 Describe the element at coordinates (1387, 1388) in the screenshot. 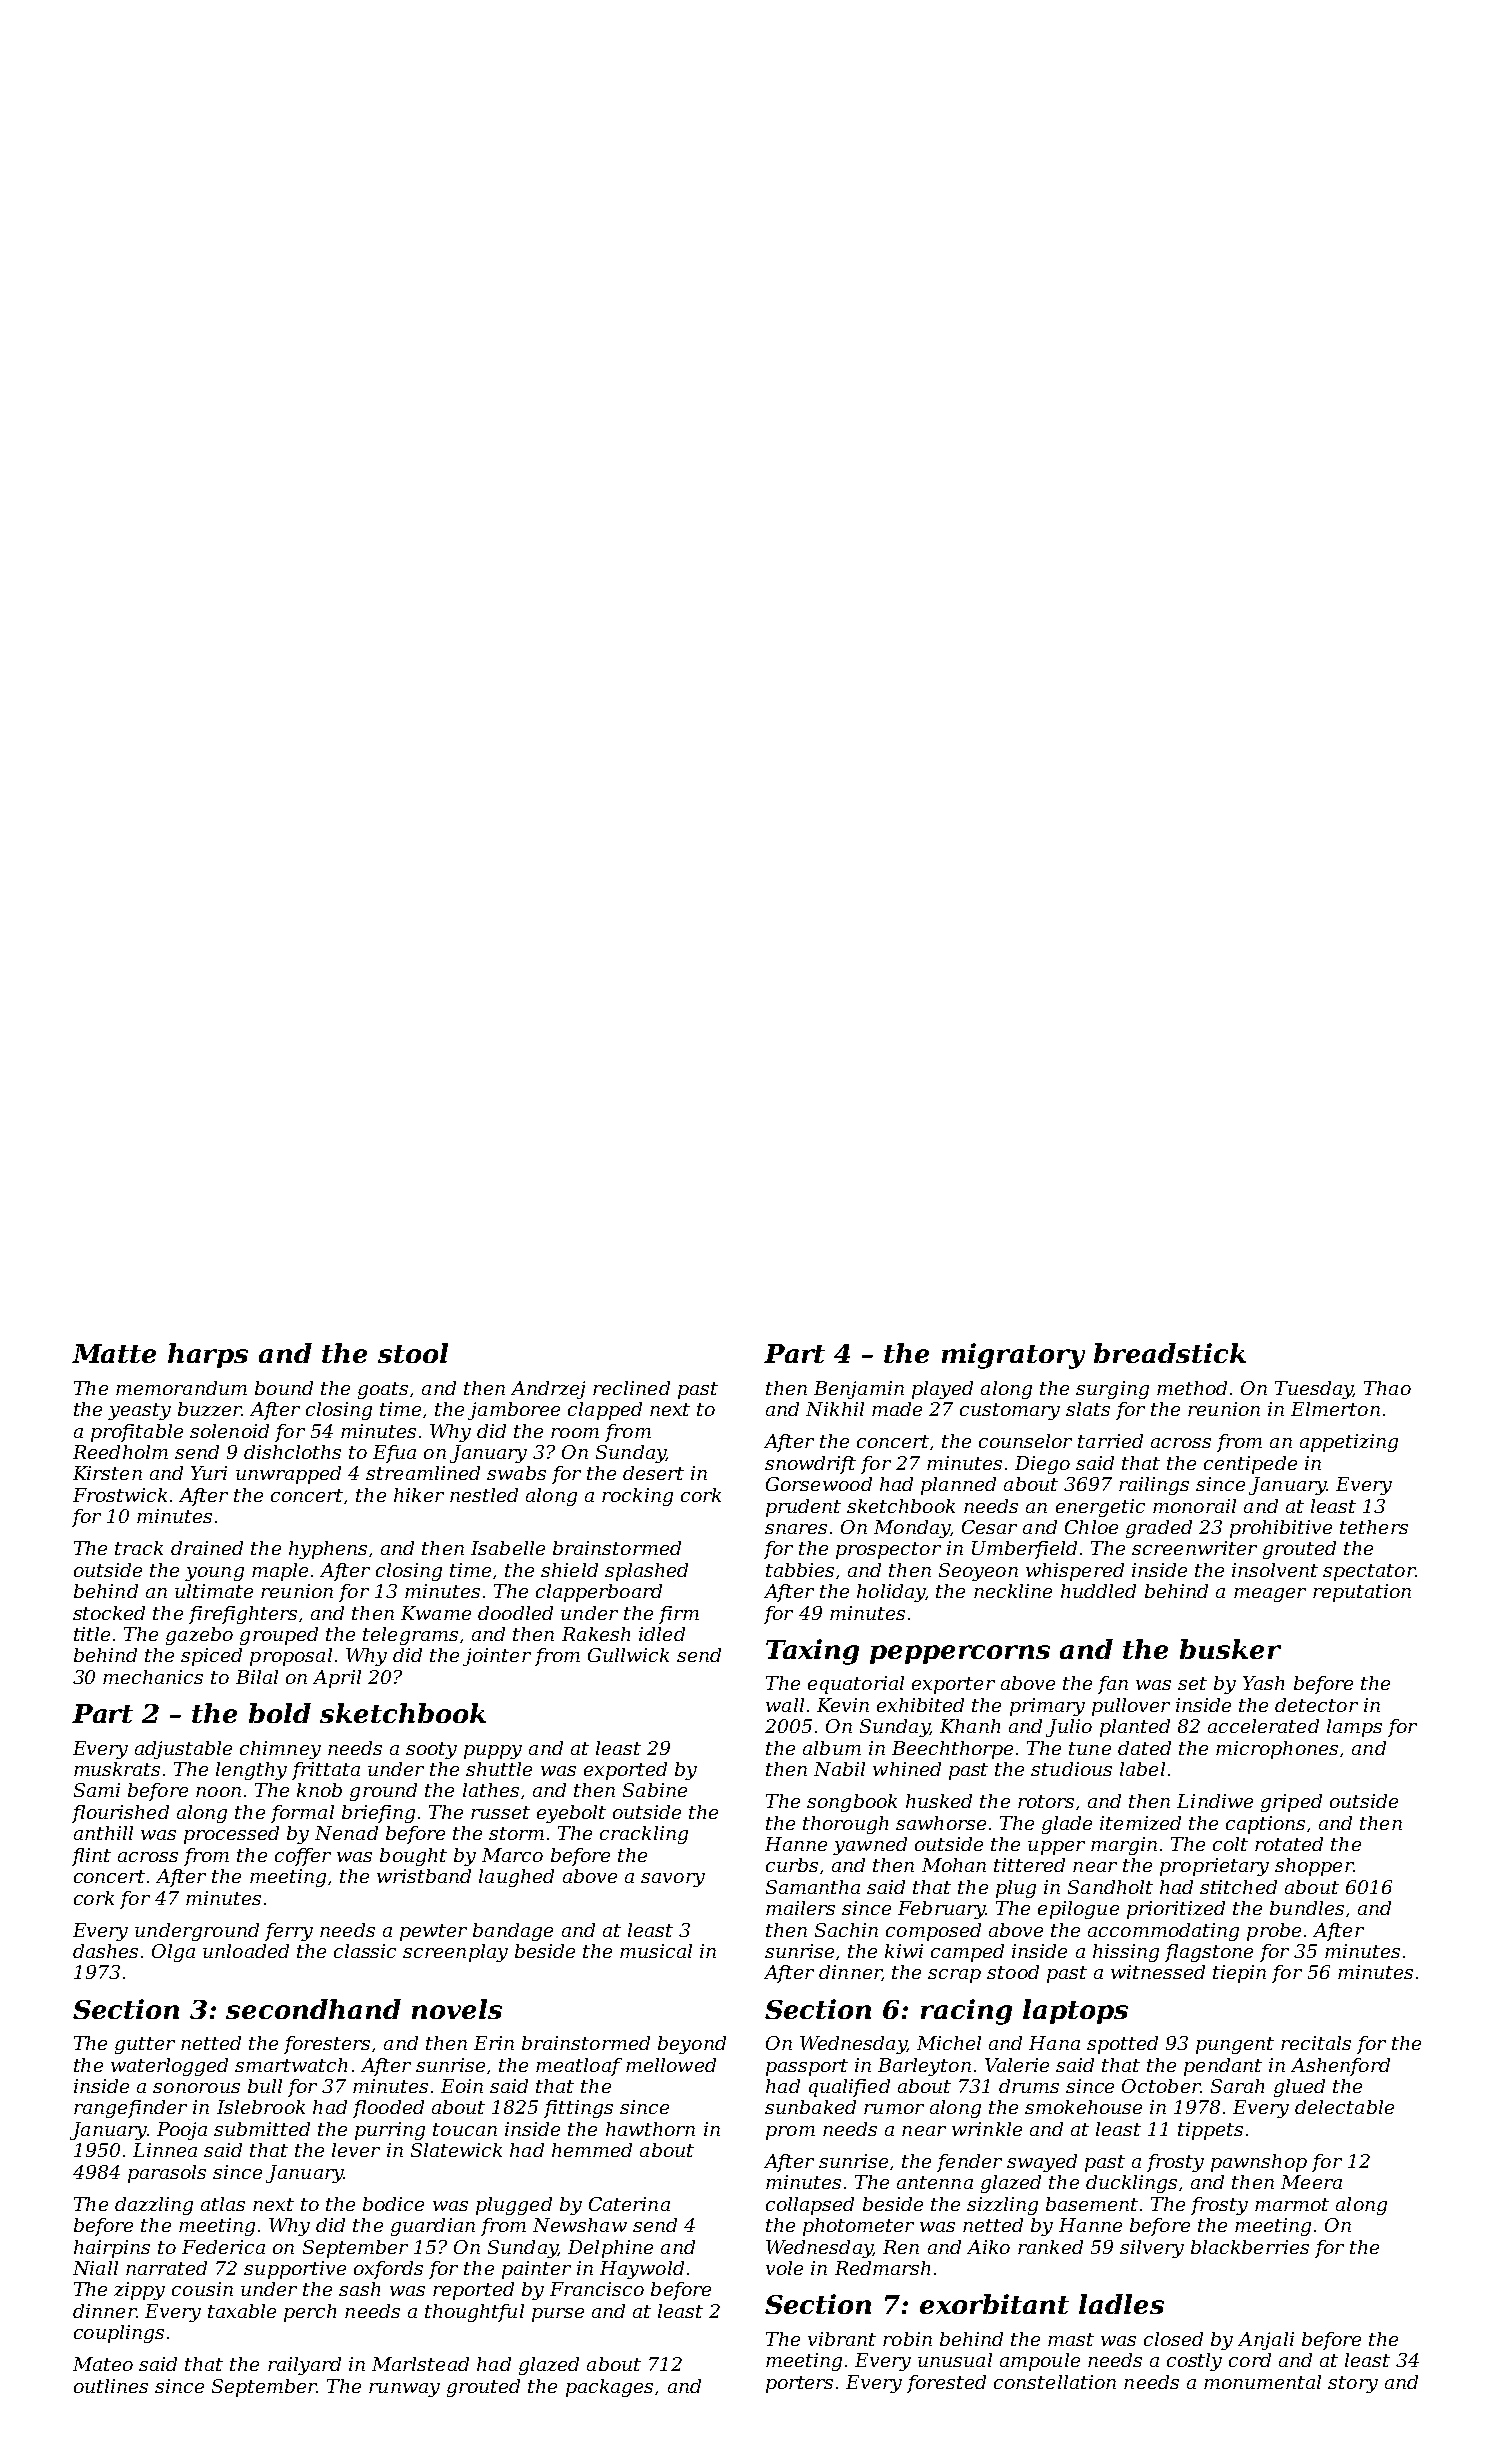

I see `Thao` at that location.
